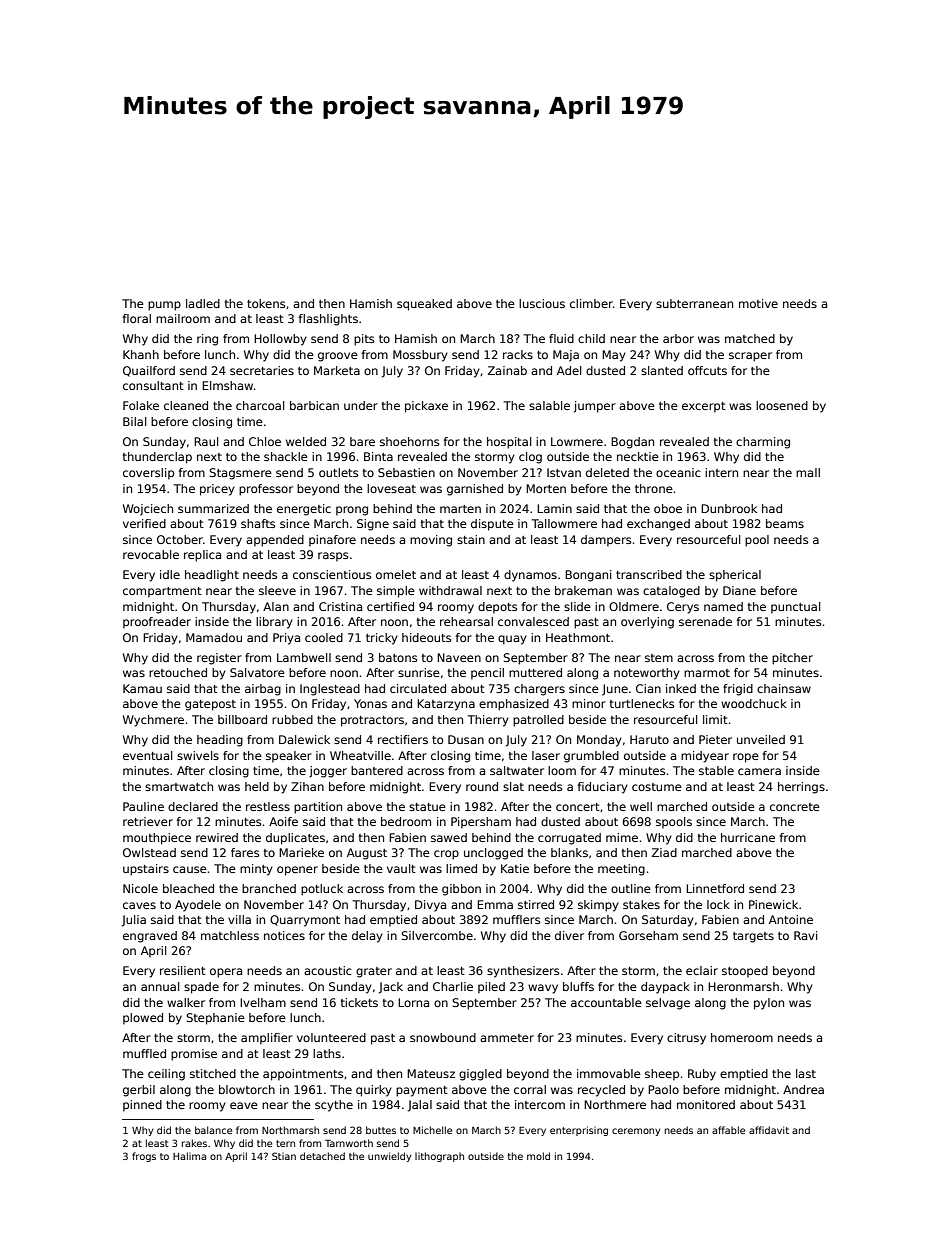 The height and width of the screenshot is (1233, 952). I want to click on oceanic, so click(678, 472).
